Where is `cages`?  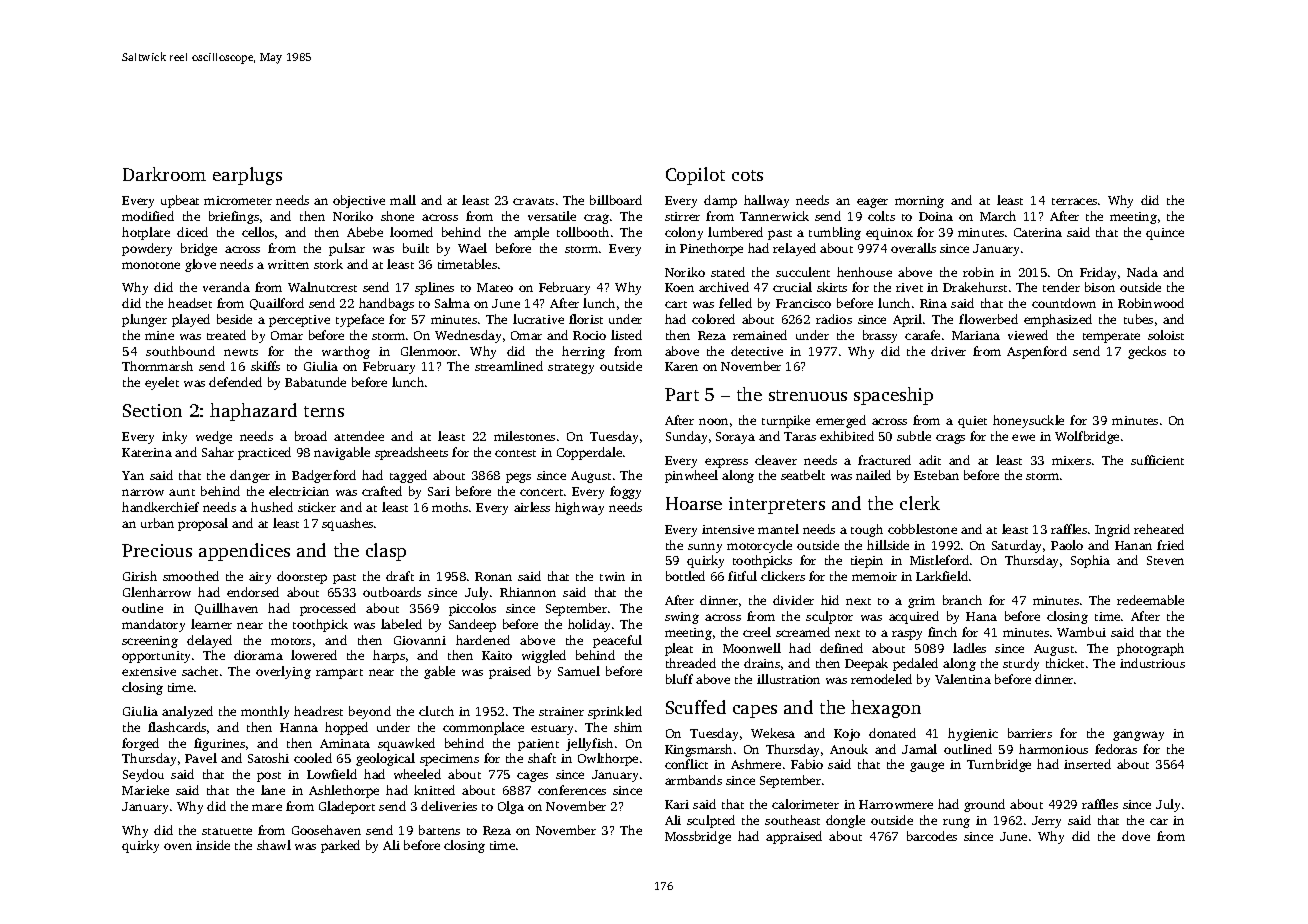 cages is located at coordinates (532, 777).
